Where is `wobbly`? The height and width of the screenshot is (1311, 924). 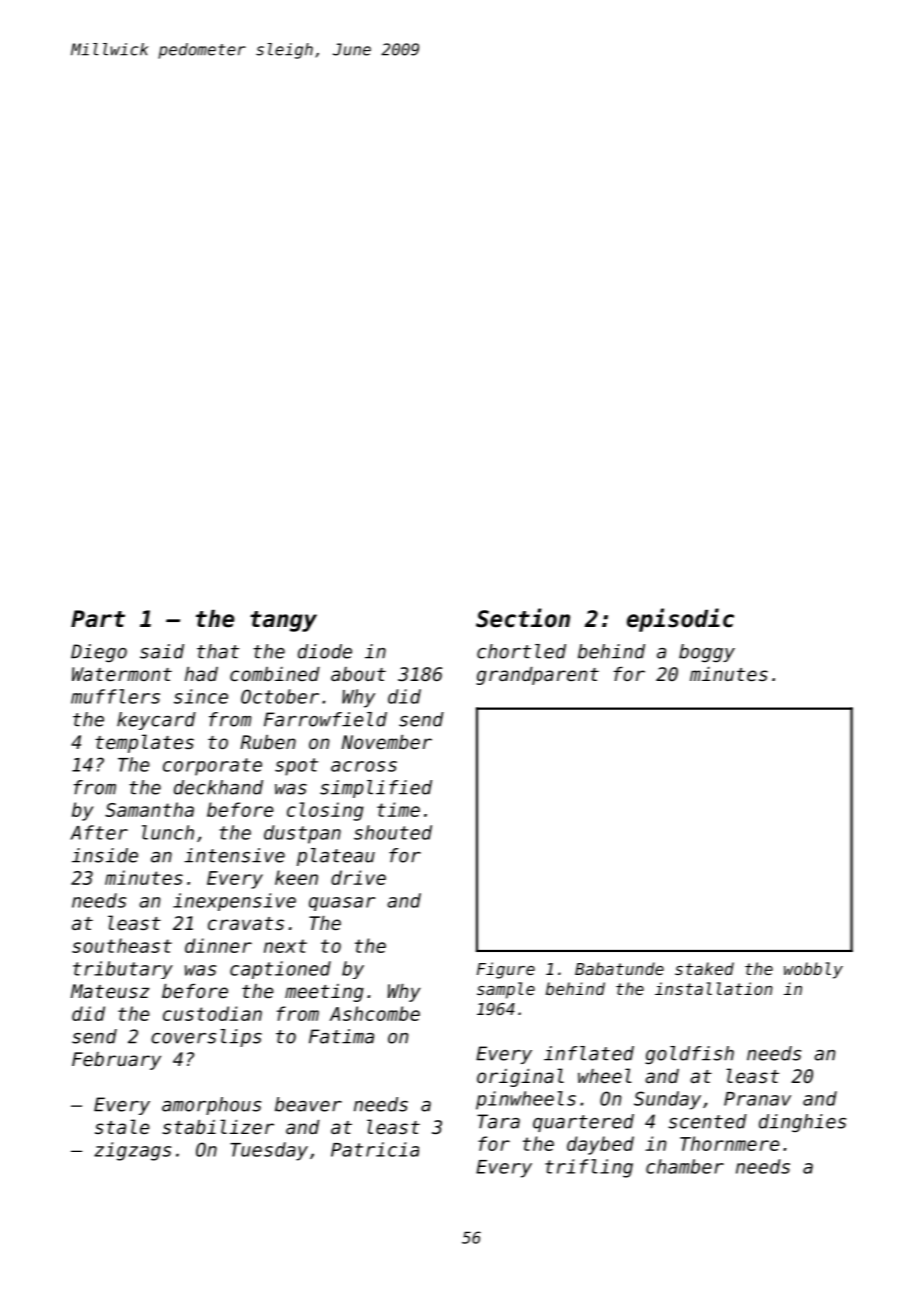 wobbly is located at coordinates (813, 970).
